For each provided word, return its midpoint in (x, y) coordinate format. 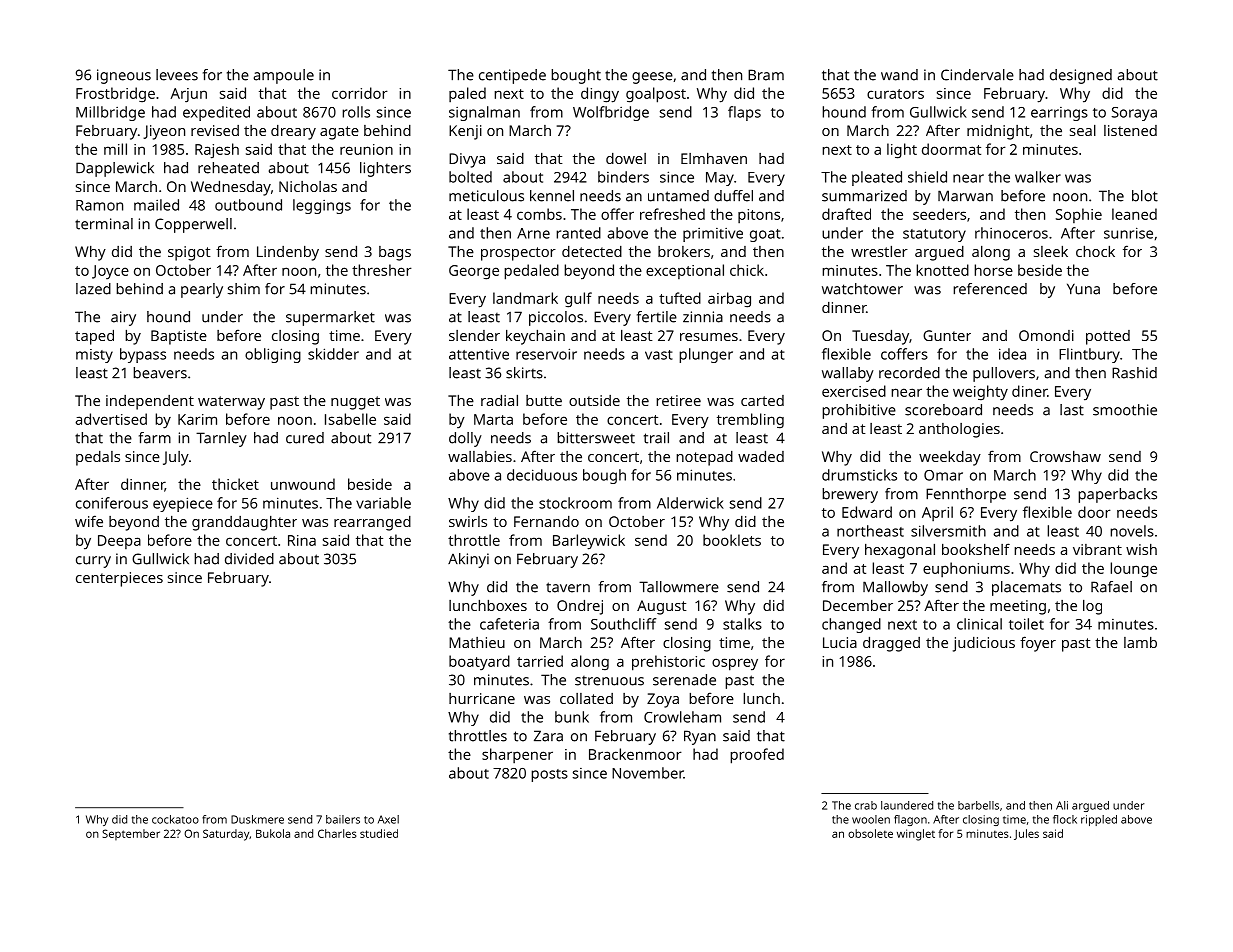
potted (1108, 337)
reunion (366, 149)
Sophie (1079, 215)
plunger (706, 355)
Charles (337, 833)
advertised (111, 419)
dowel (626, 158)
